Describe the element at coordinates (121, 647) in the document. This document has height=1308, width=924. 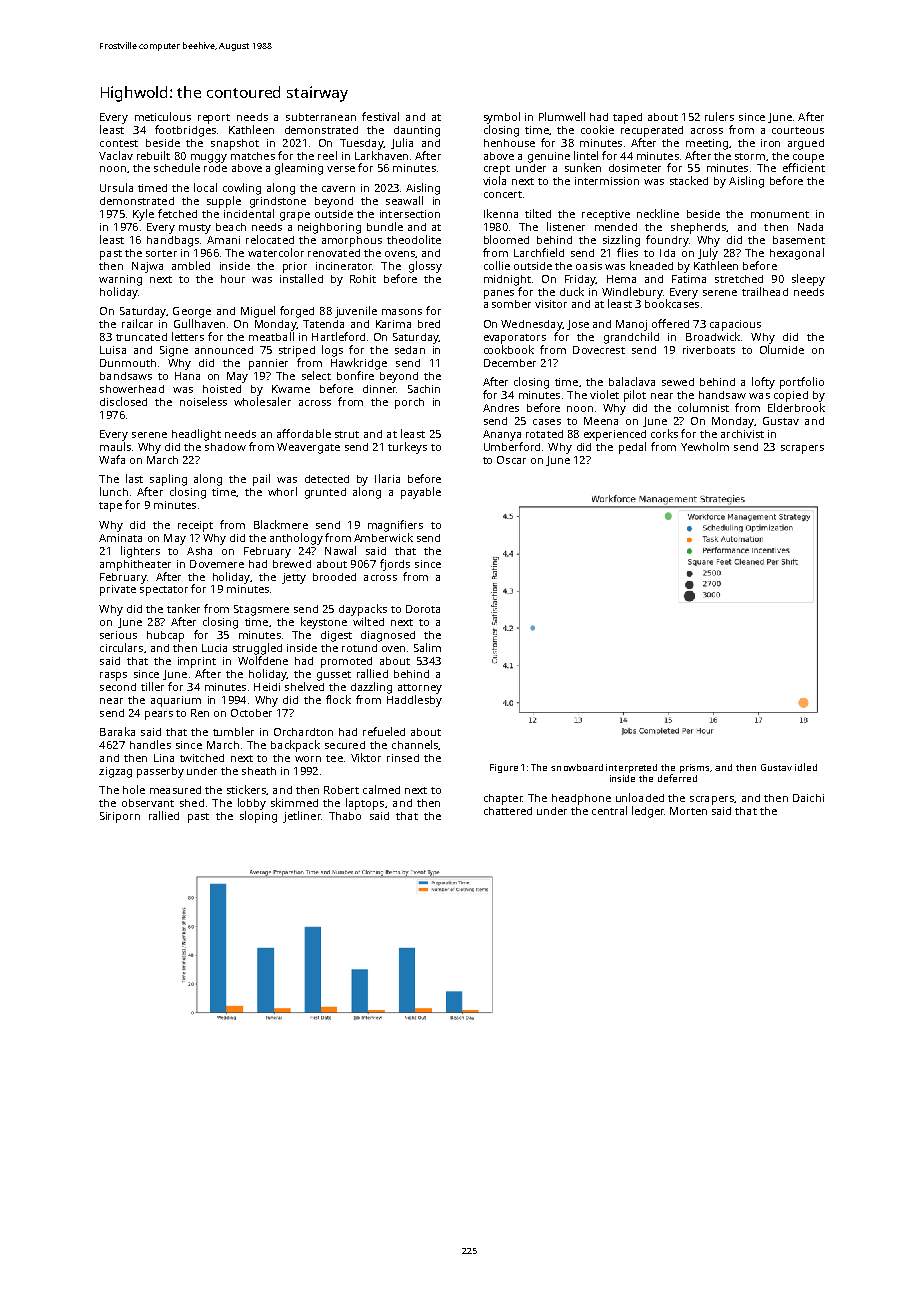
I see `circulars` at that location.
